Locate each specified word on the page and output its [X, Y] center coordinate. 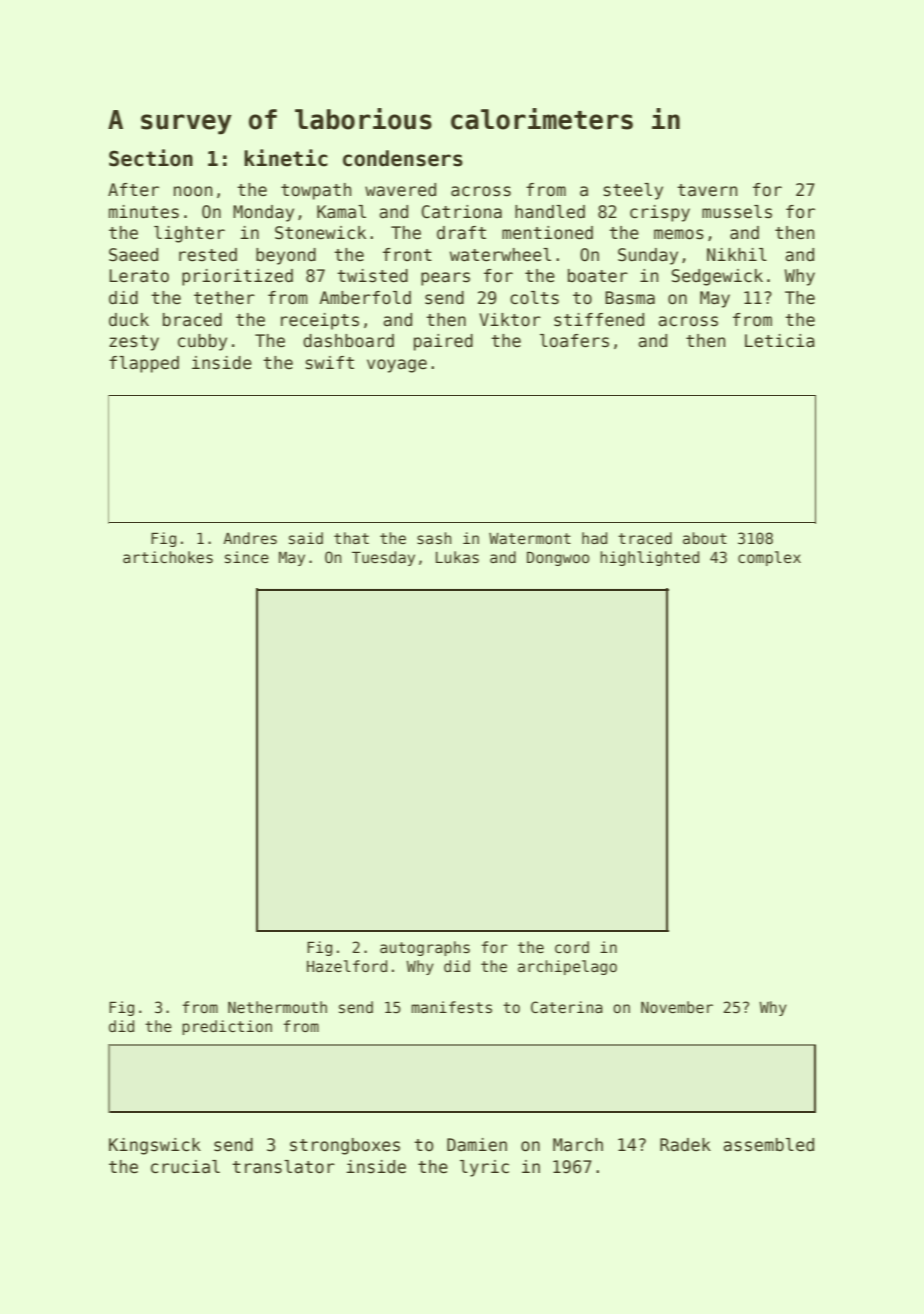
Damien [477, 1145]
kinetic [286, 158]
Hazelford [347, 966]
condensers [403, 158]
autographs [425, 948]
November [677, 1007]
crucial [185, 1167]
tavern [707, 190]
